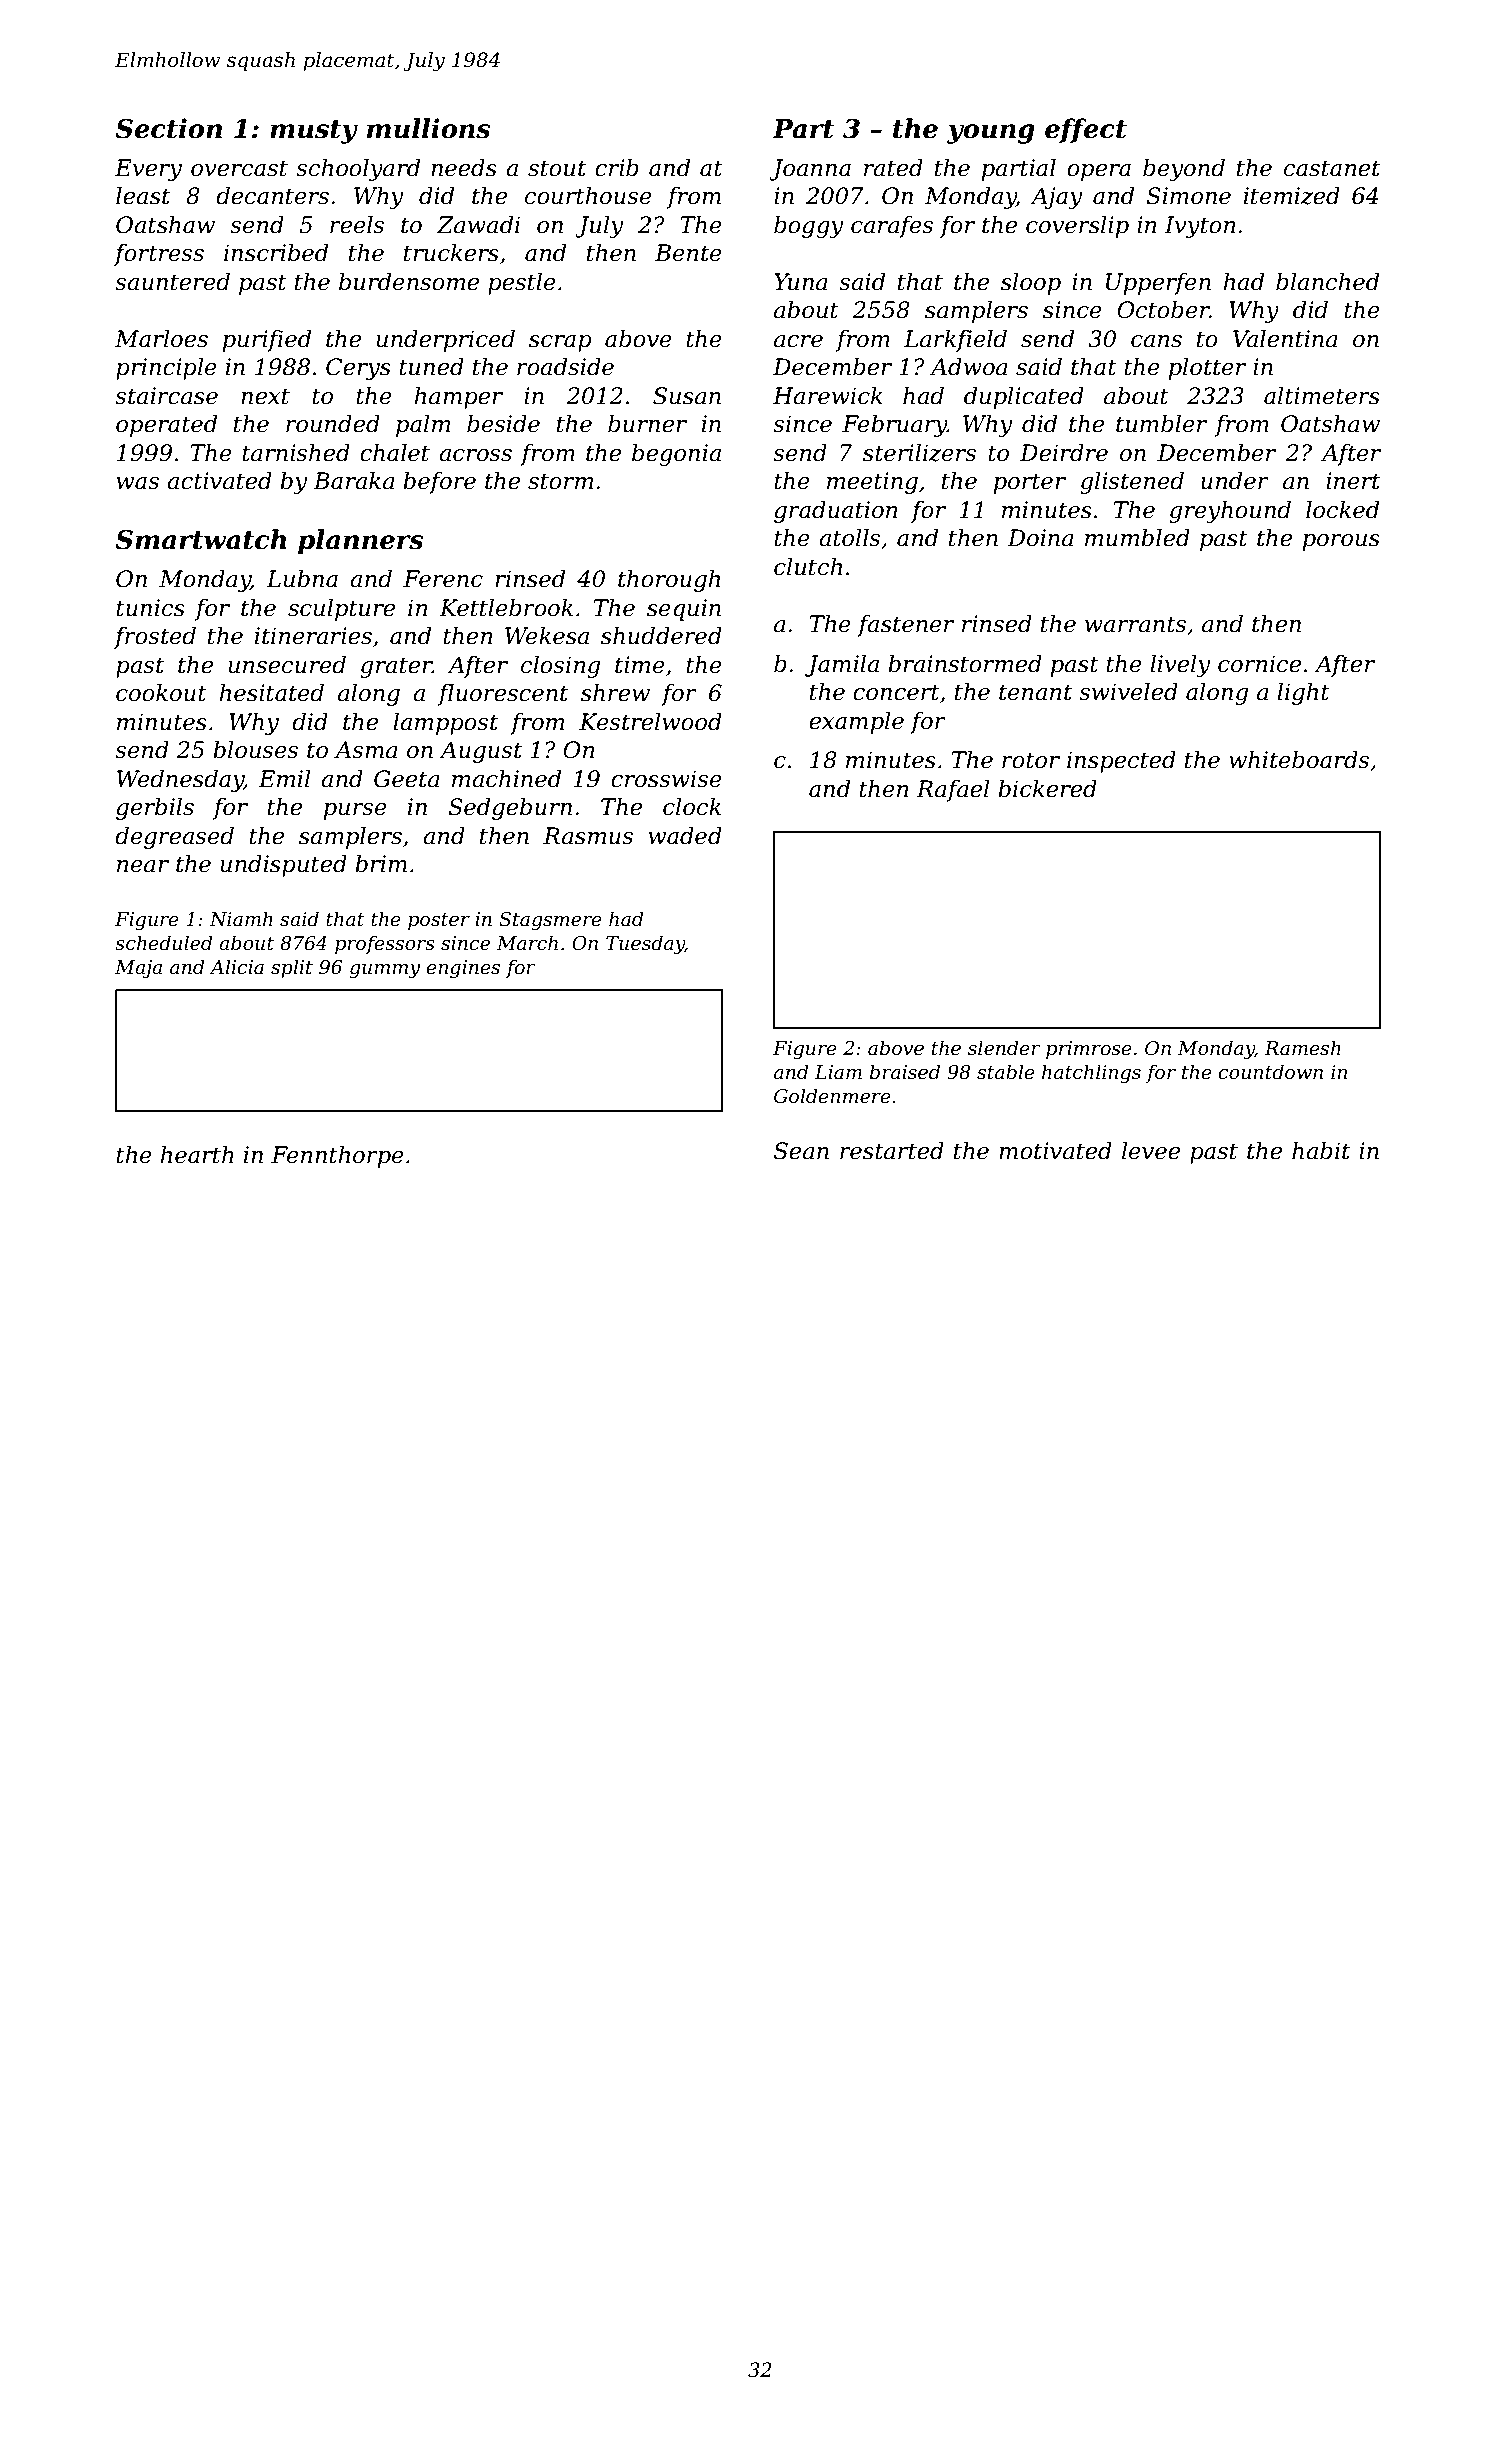 This screenshot has width=1496, height=2464. What do you see at coordinates (688, 253) in the screenshot?
I see `Bente` at bounding box center [688, 253].
